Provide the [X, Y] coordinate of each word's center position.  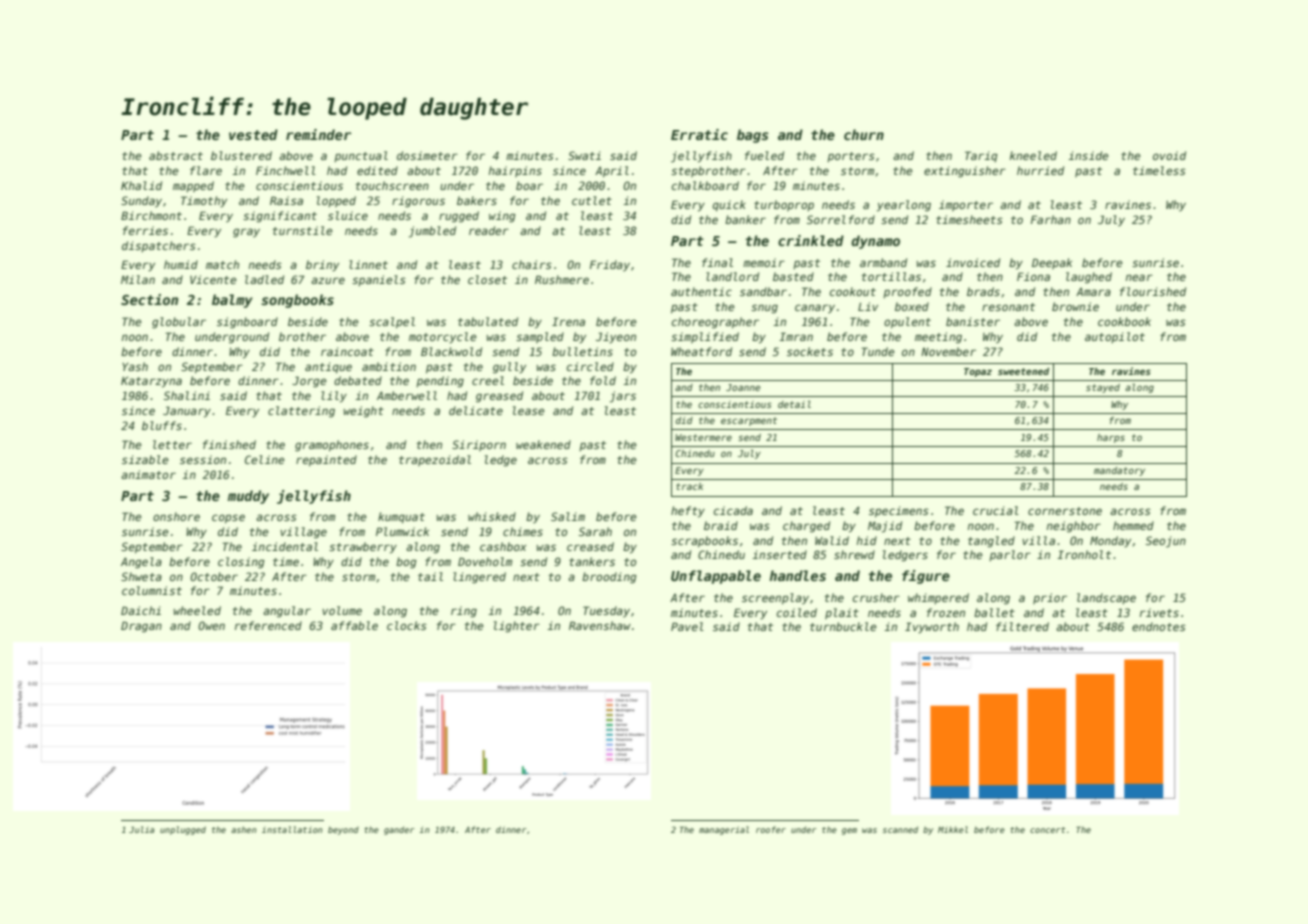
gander [399, 830]
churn [864, 134]
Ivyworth [932, 628]
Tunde [878, 351]
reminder [318, 134]
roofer [771, 829]
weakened [543, 444]
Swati [584, 155]
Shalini [187, 395]
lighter [517, 627]
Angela [141, 563]
